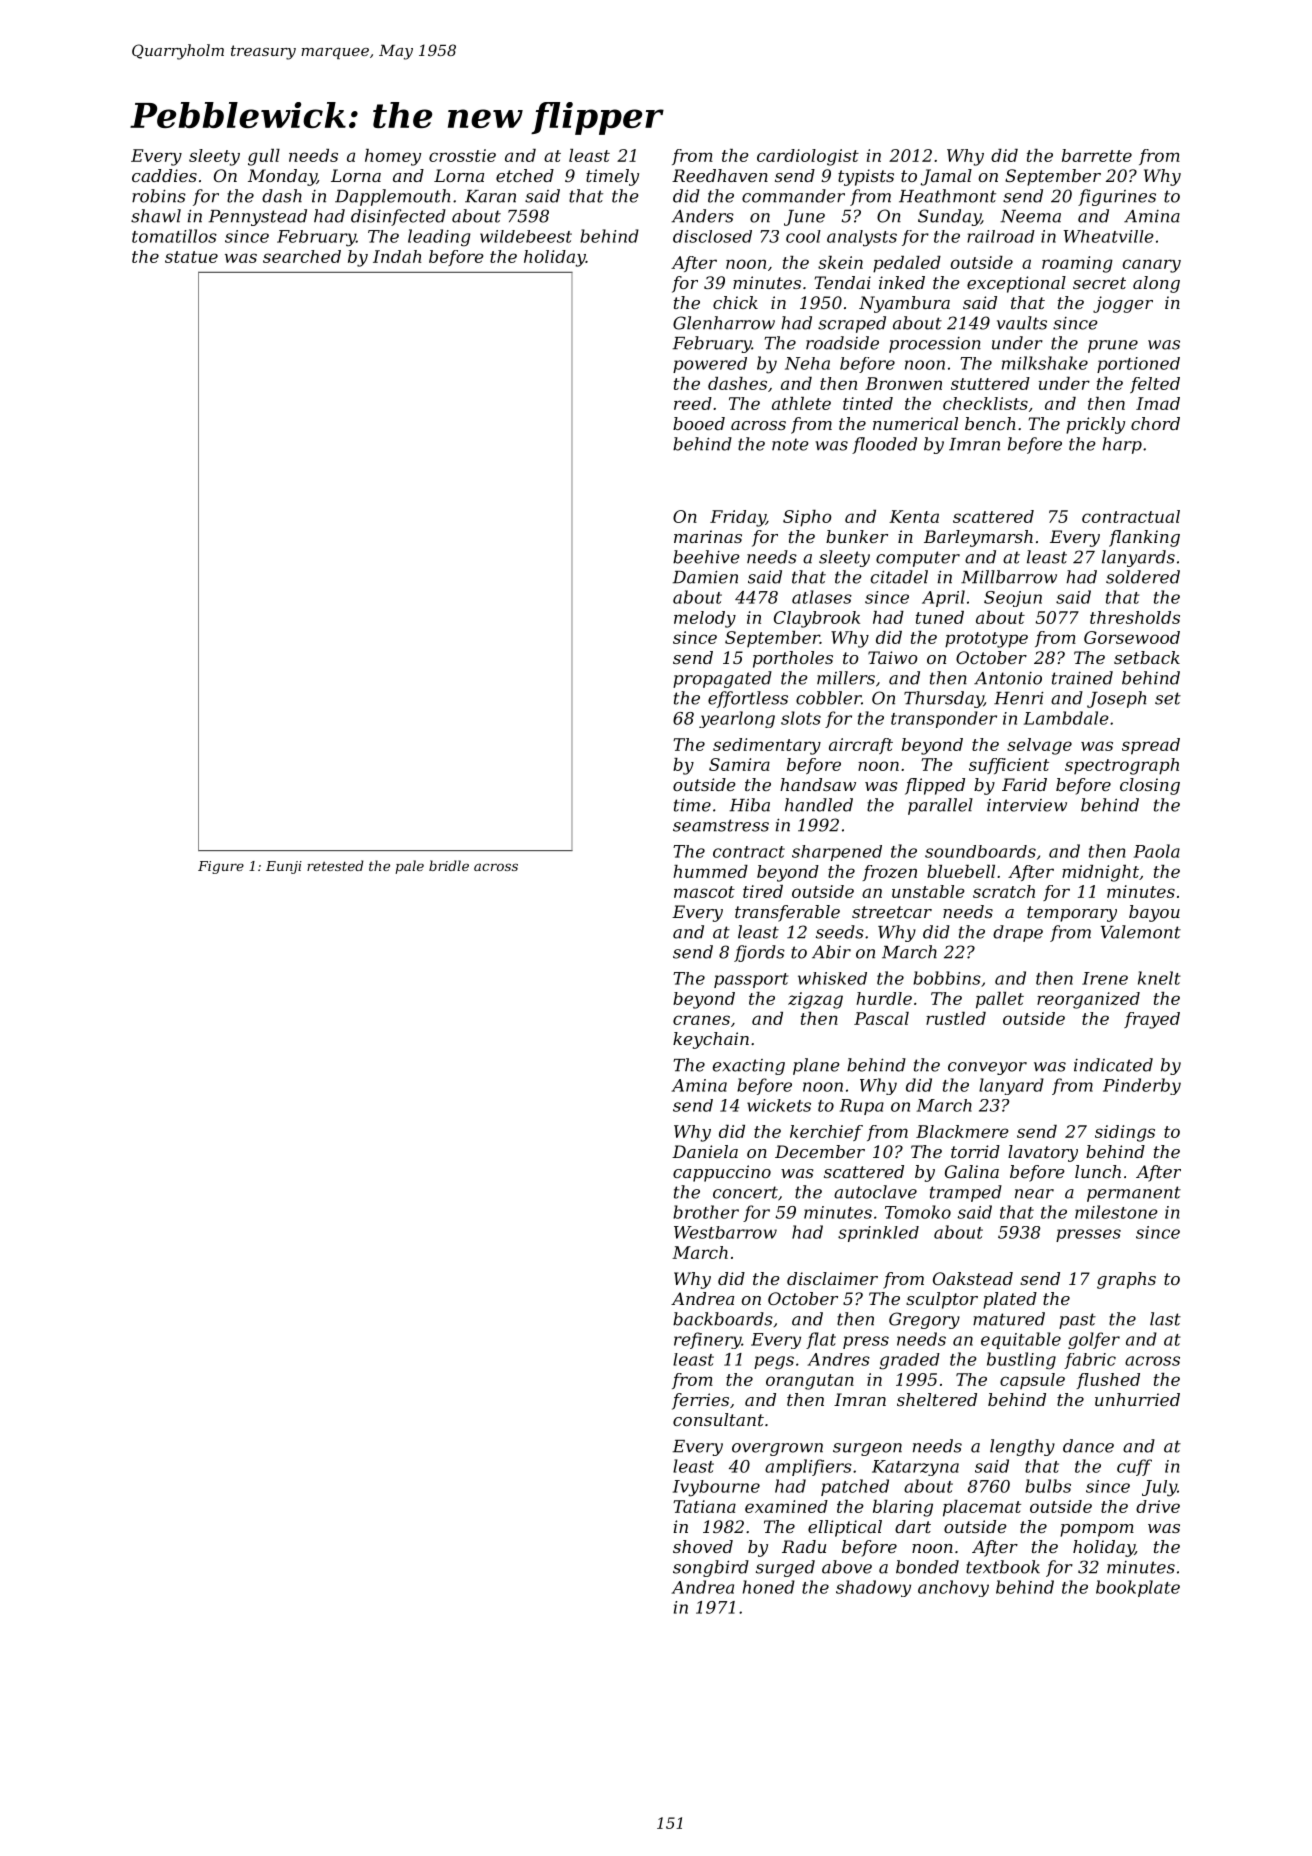 This screenshot has width=1312, height=1856. What do you see at coordinates (191, 257) in the screenshot?
I see `statue` at bounding box center [191, 257].
